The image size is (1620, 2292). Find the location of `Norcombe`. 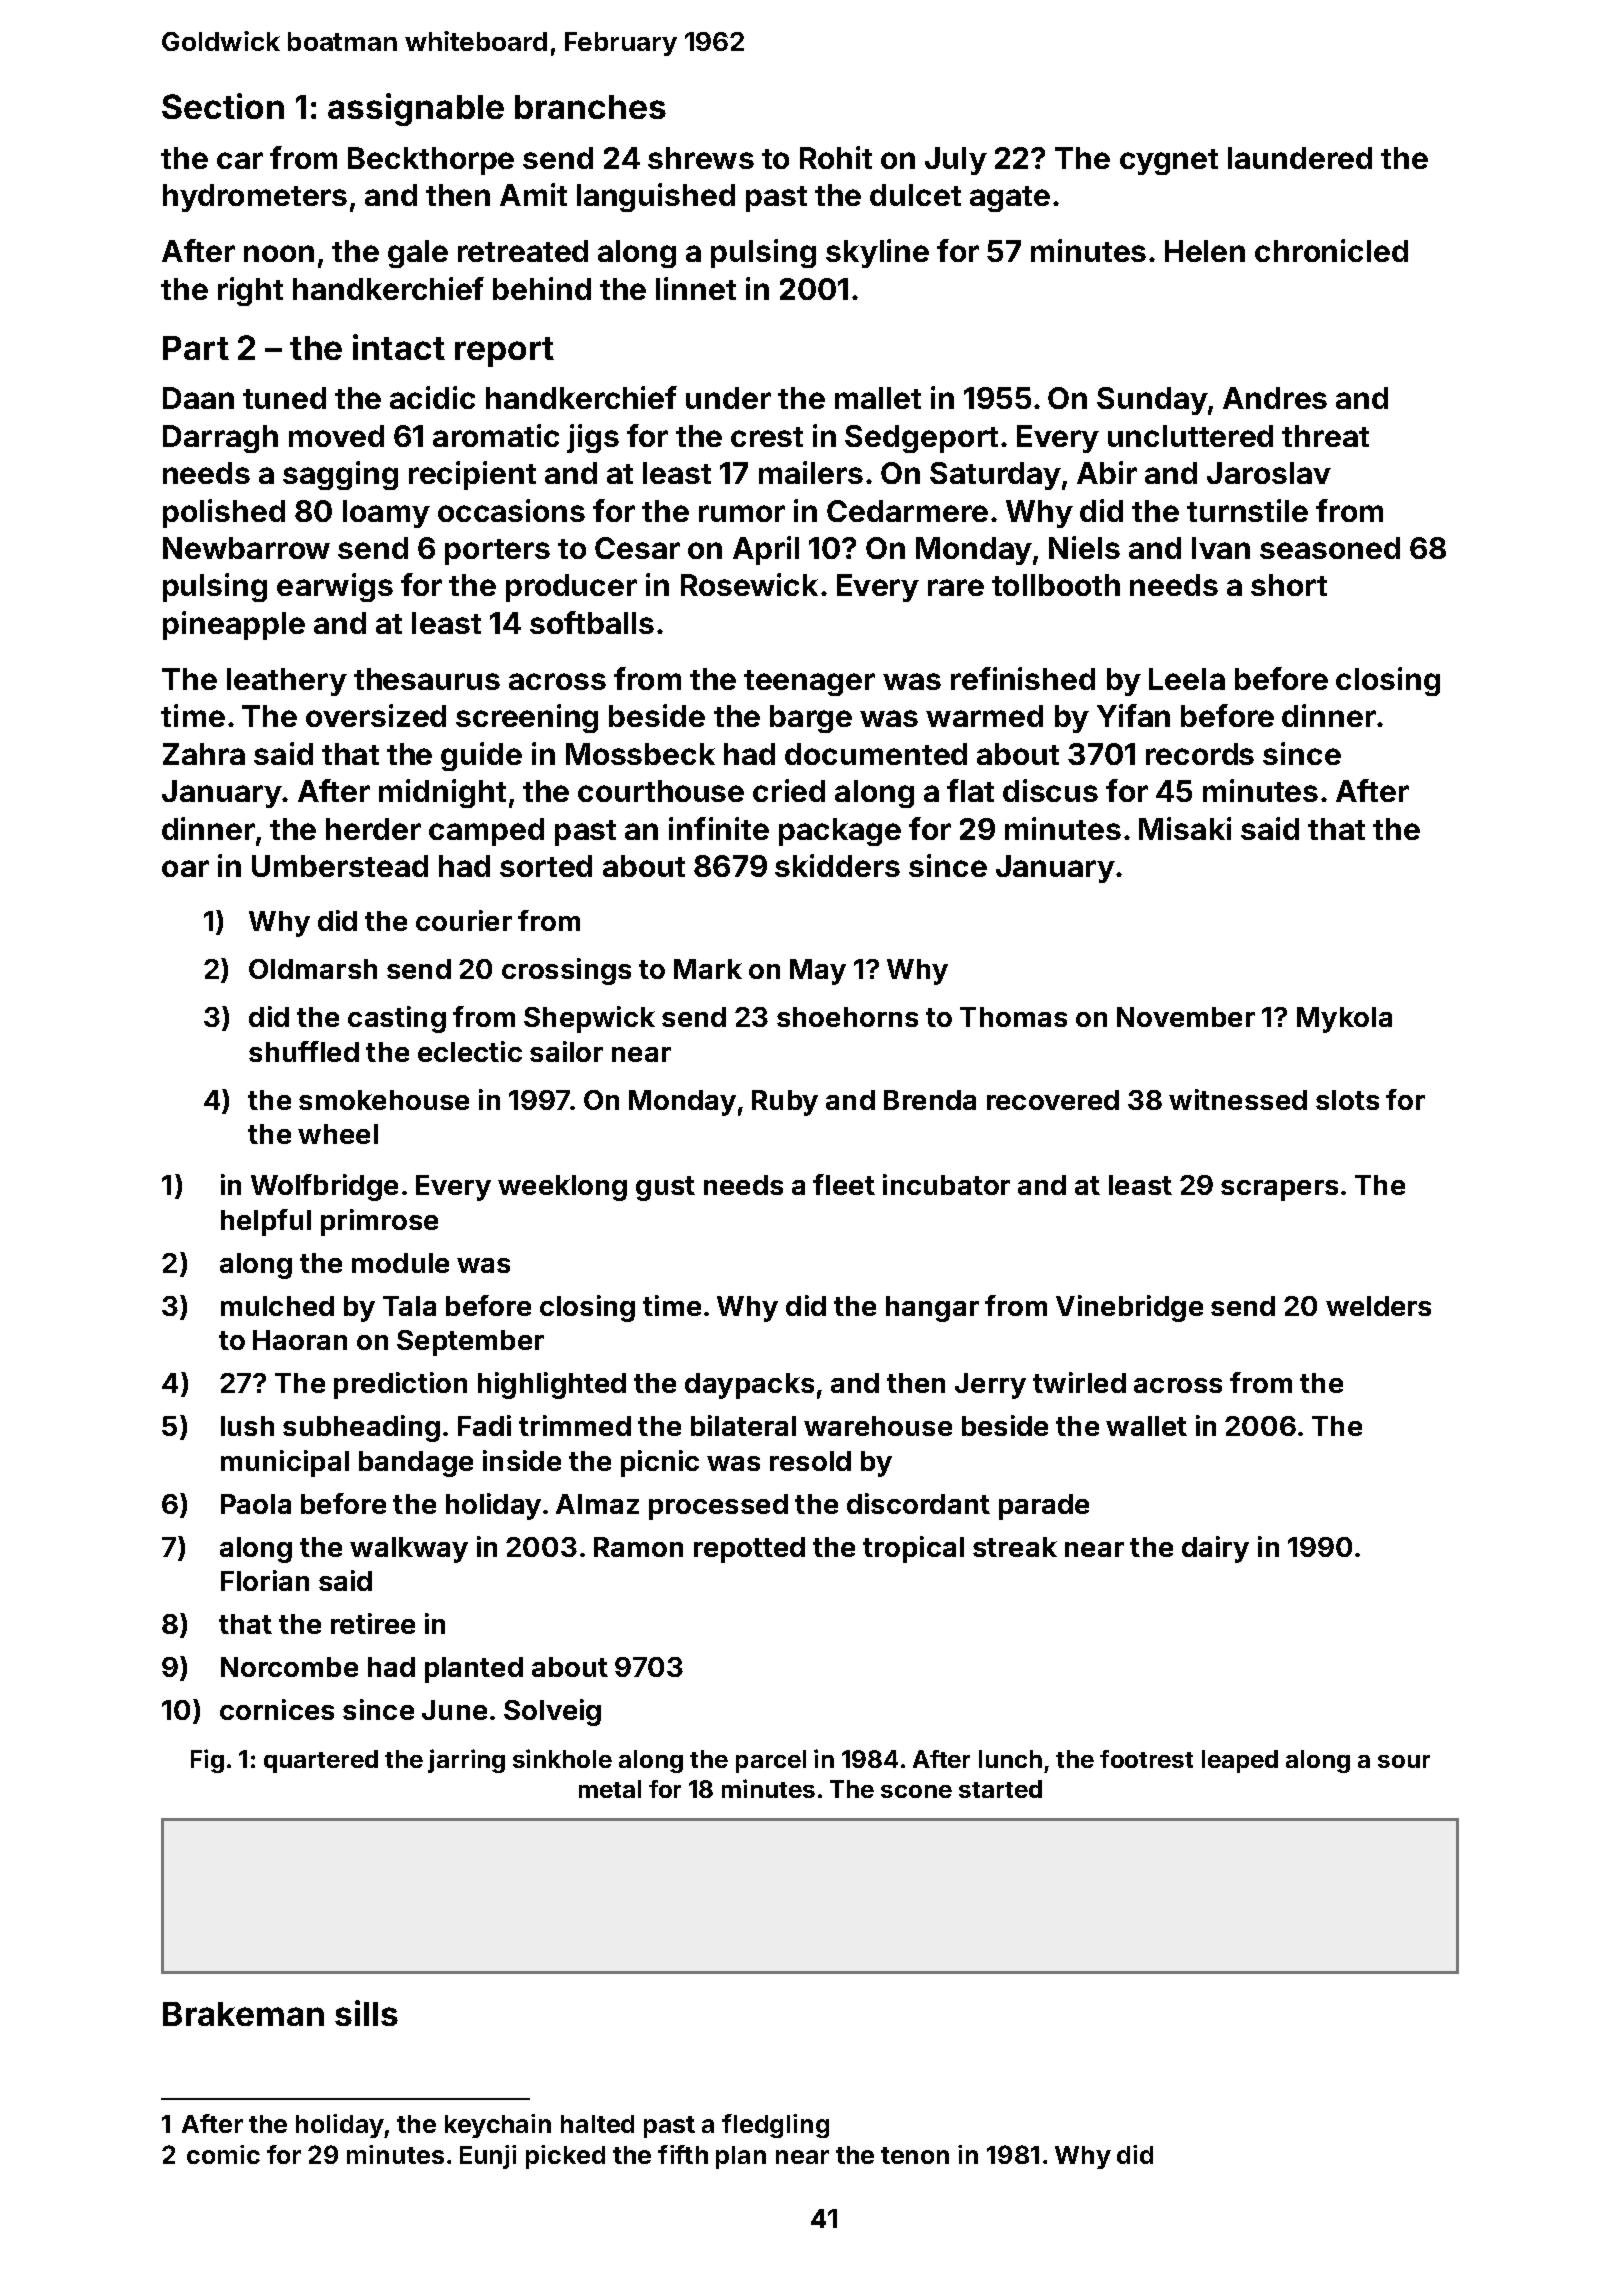

Norcombe is located at coordinates (289, 1667).
